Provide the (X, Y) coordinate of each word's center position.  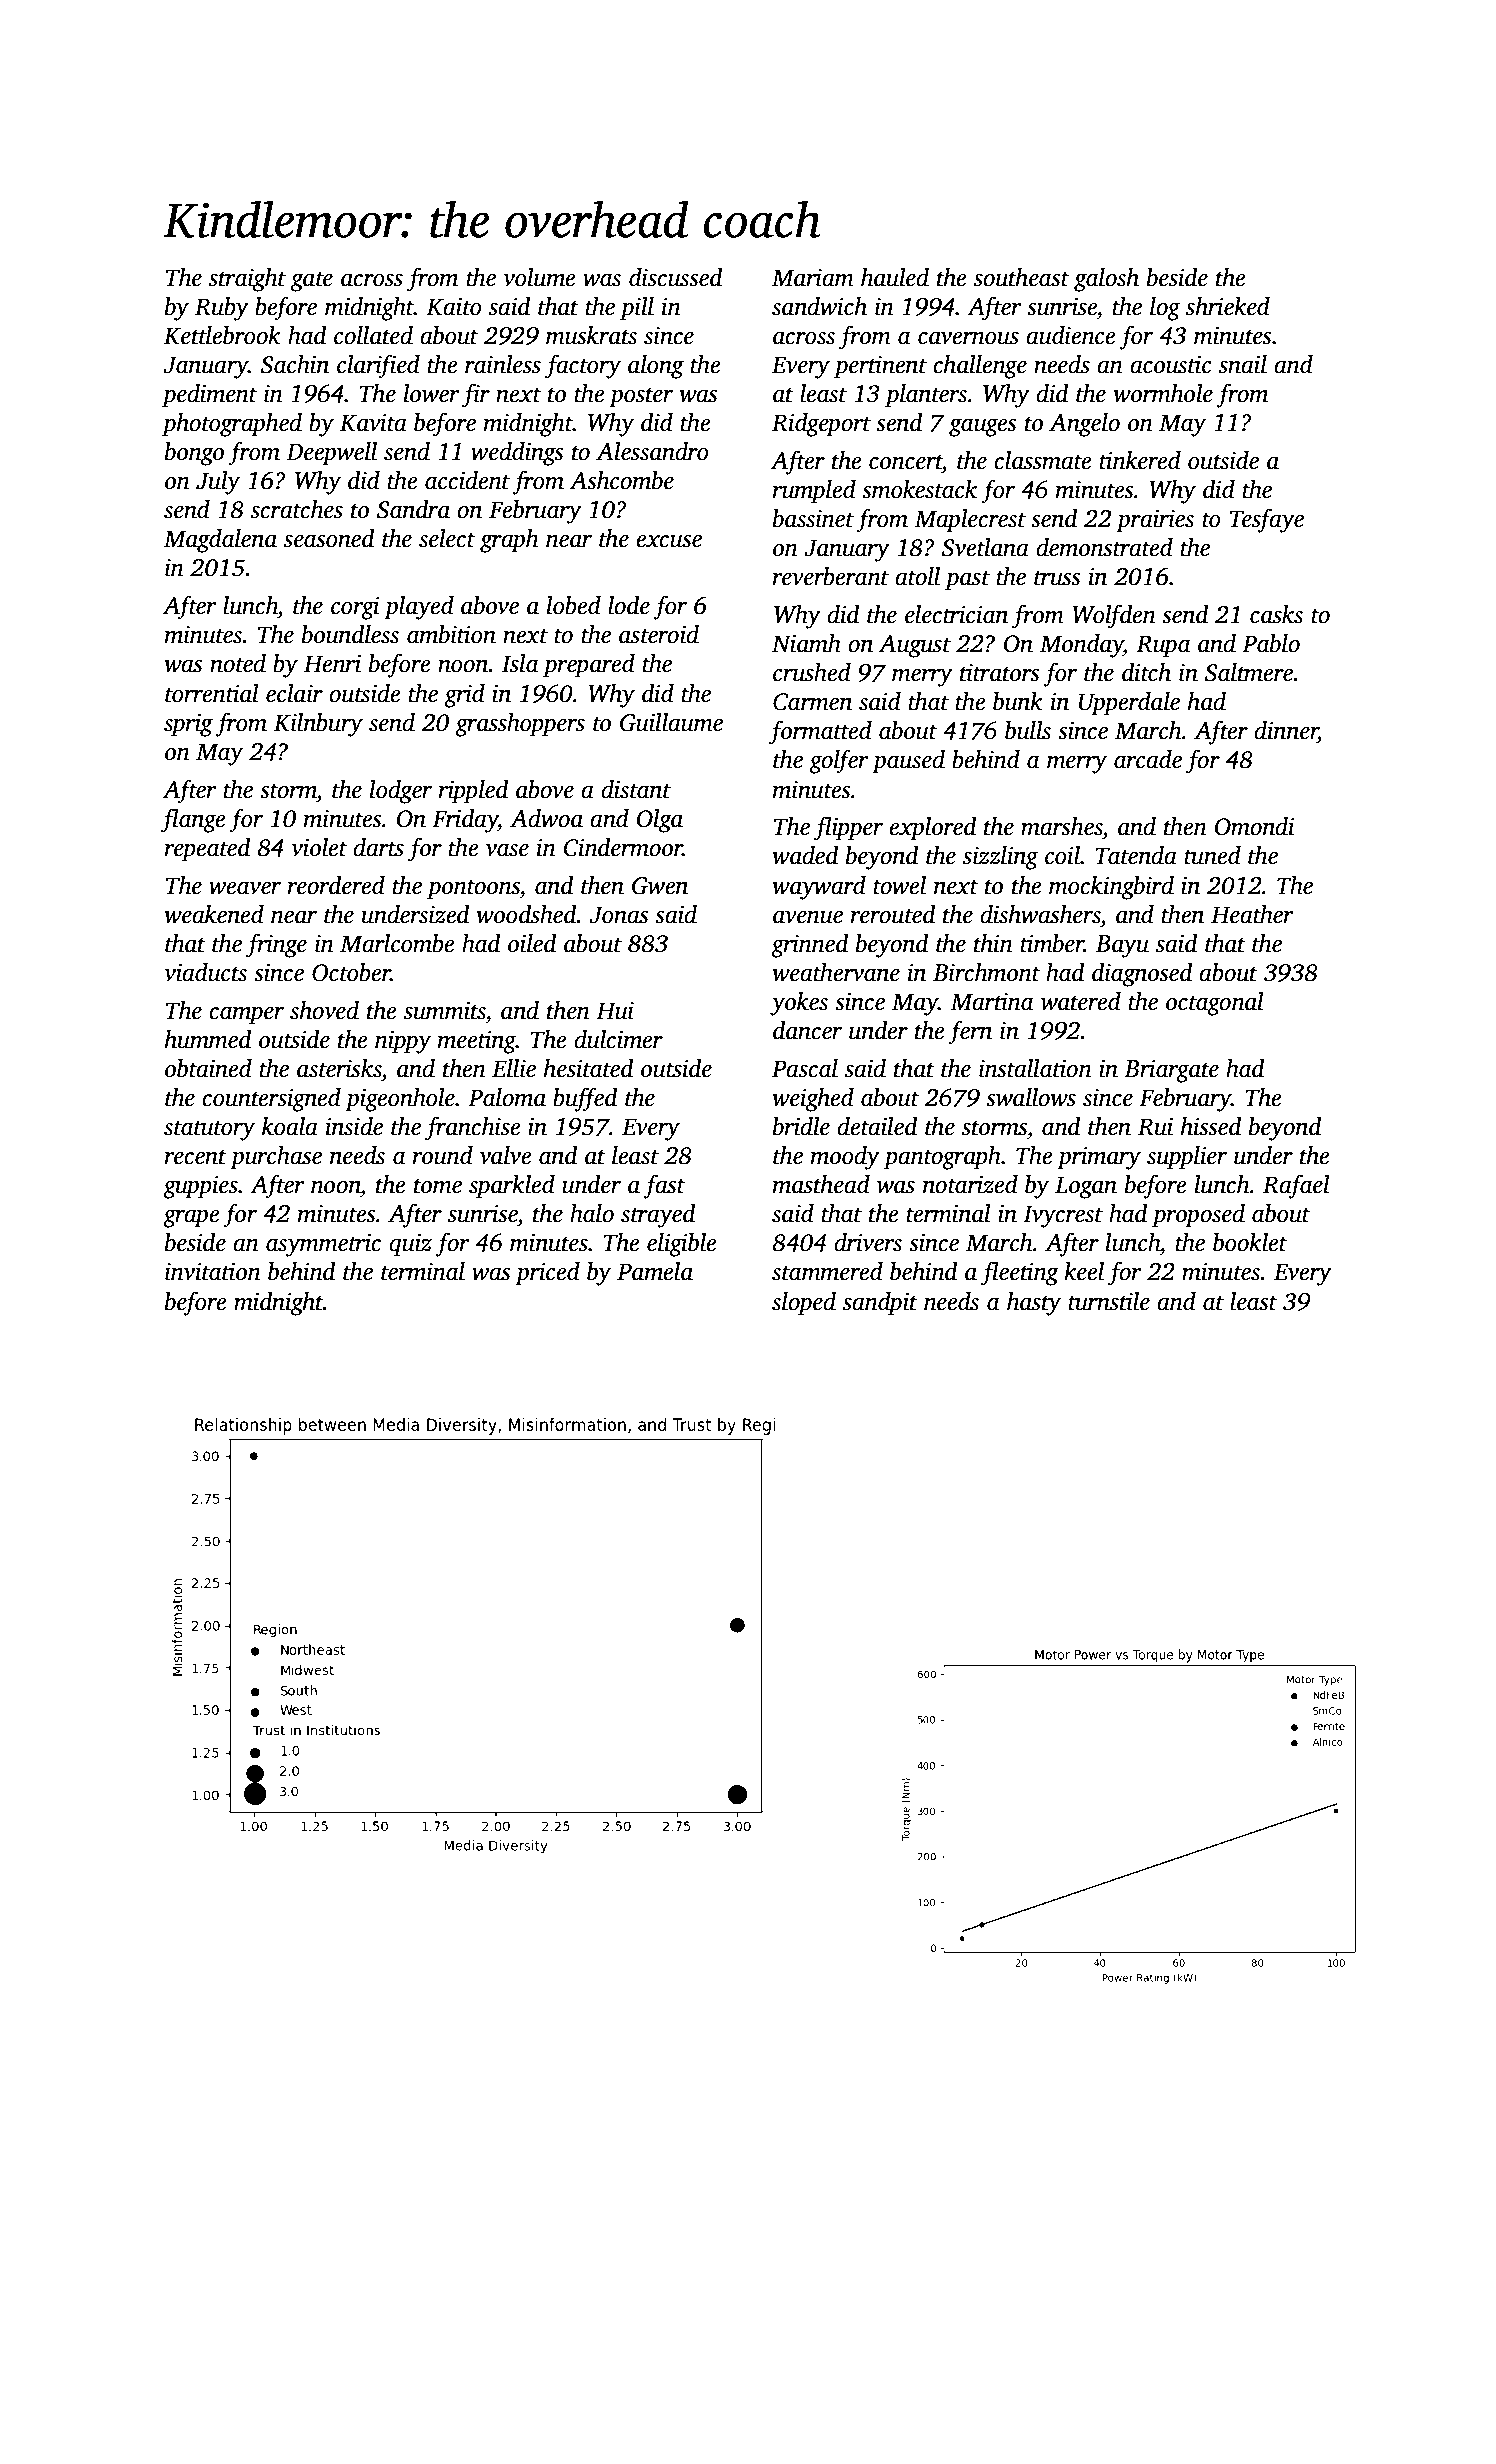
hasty (1034, 1304)
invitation (213, 1272)
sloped (804, 1304)
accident (467, 480)
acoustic (1170, 365)
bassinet (813, 518)
